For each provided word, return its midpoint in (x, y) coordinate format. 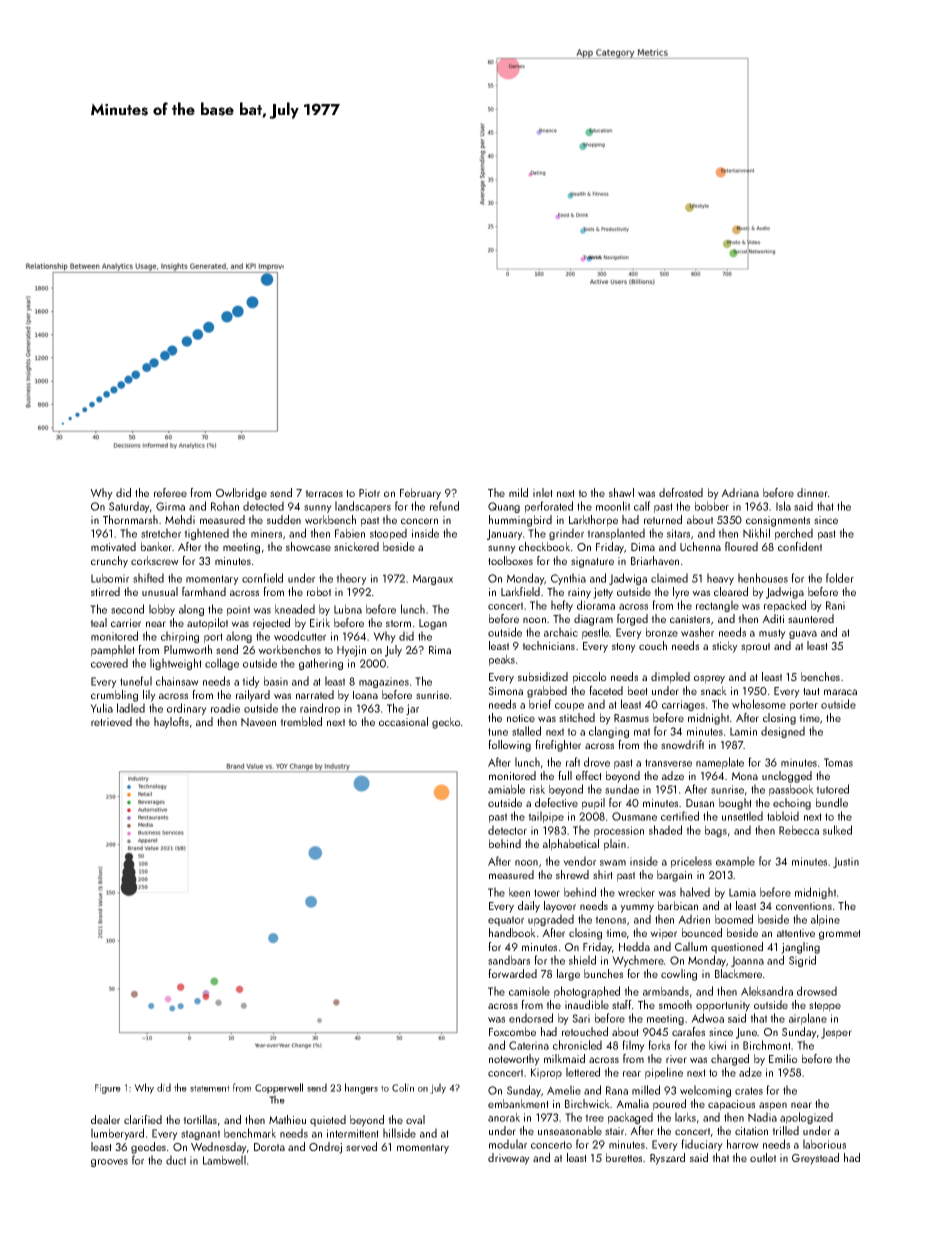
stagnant (200, 1135)
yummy (637, 908)
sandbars (509, 960)
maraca (840, 692)
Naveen (258, 722)
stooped (388, 534)
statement (210, 1088)
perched (794, 534)
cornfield (262, 578)
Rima (440, 650)
